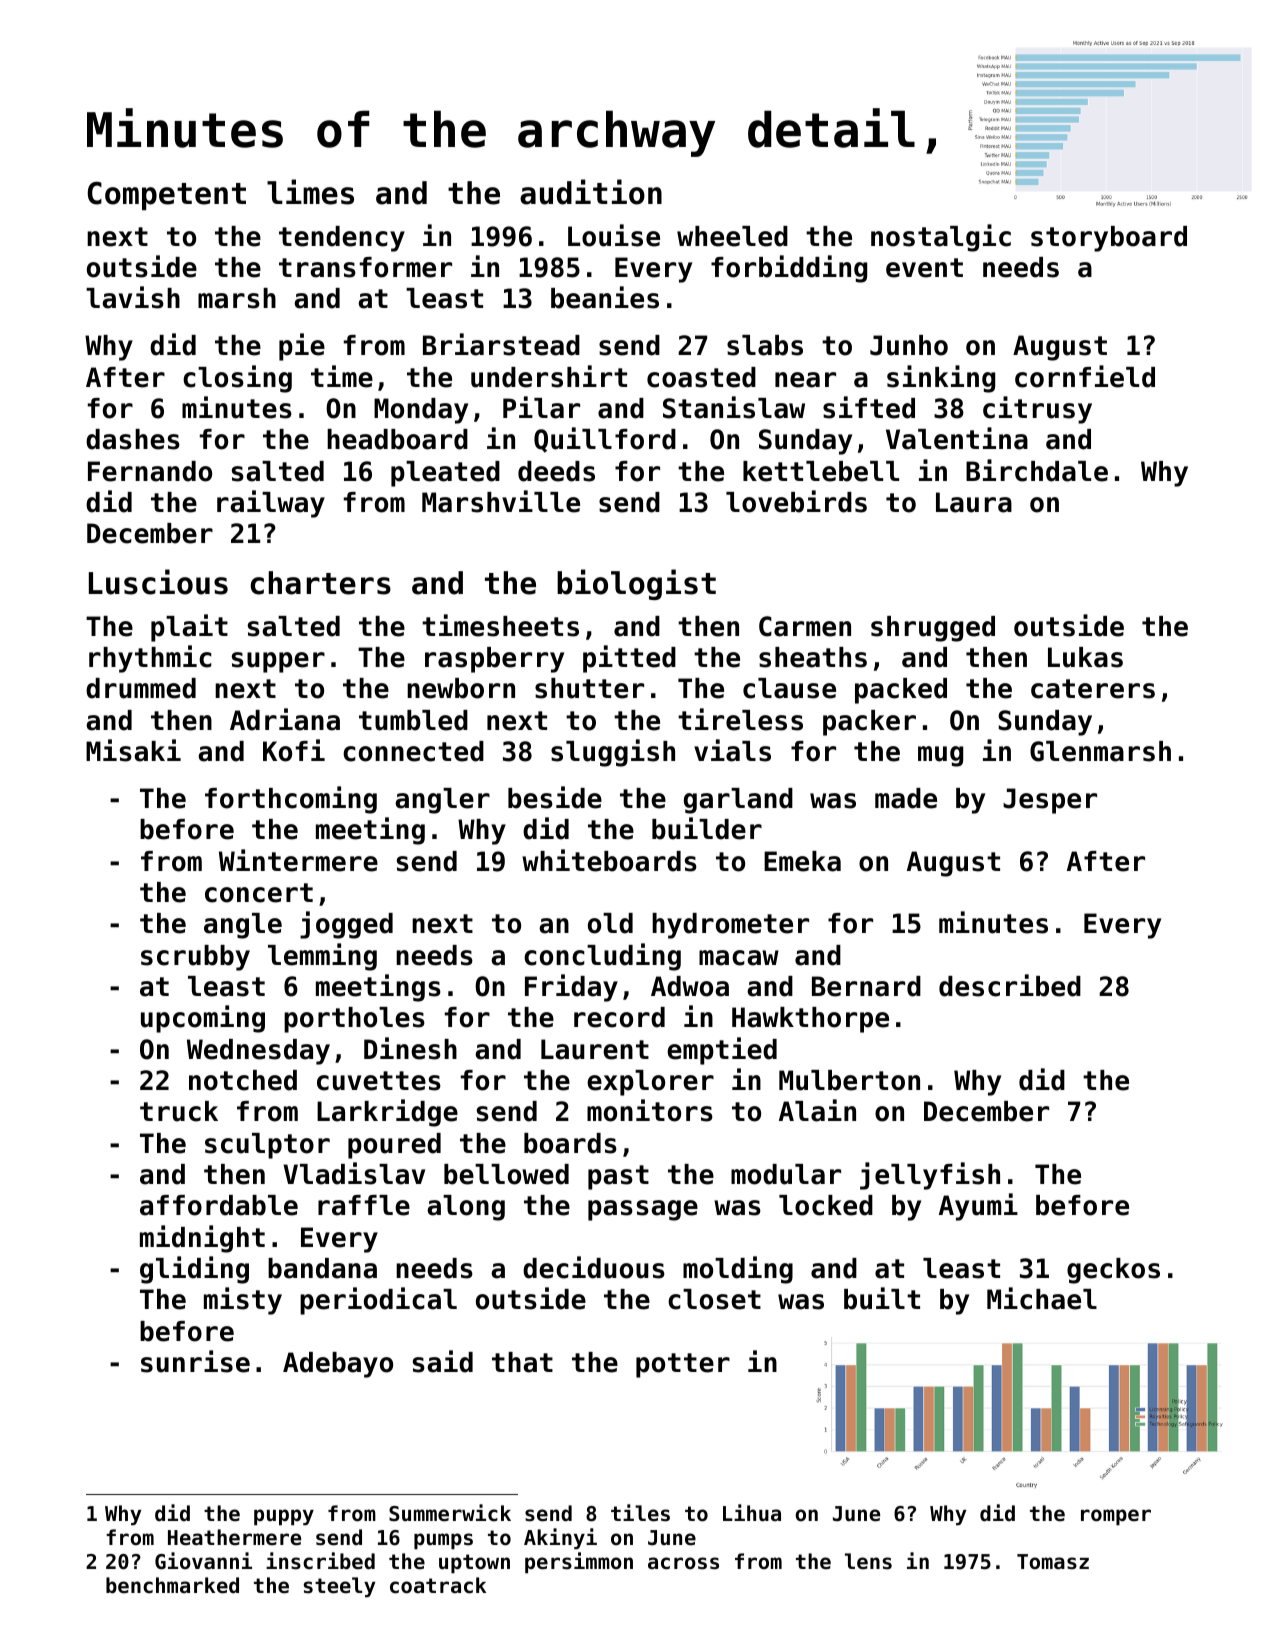  What do you see at coordinates (291, 800) in the page?
I see `forthcoming` at bounding box center [291, 800].
